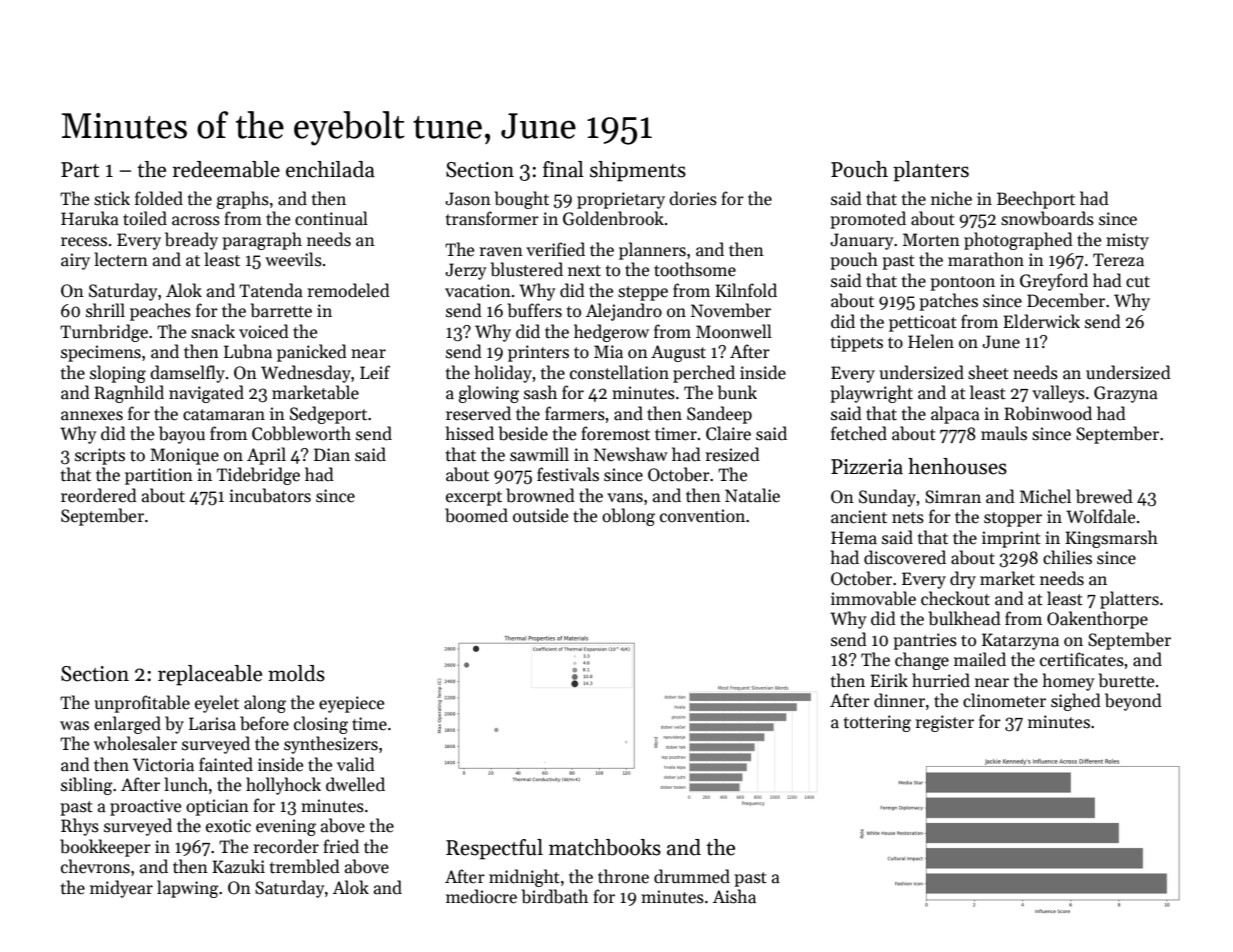 The image size is (1233, 952). What do you see at coordinates (955, 598) in the screenshot?
I see `checkout` at bounding box center [955, 598].
